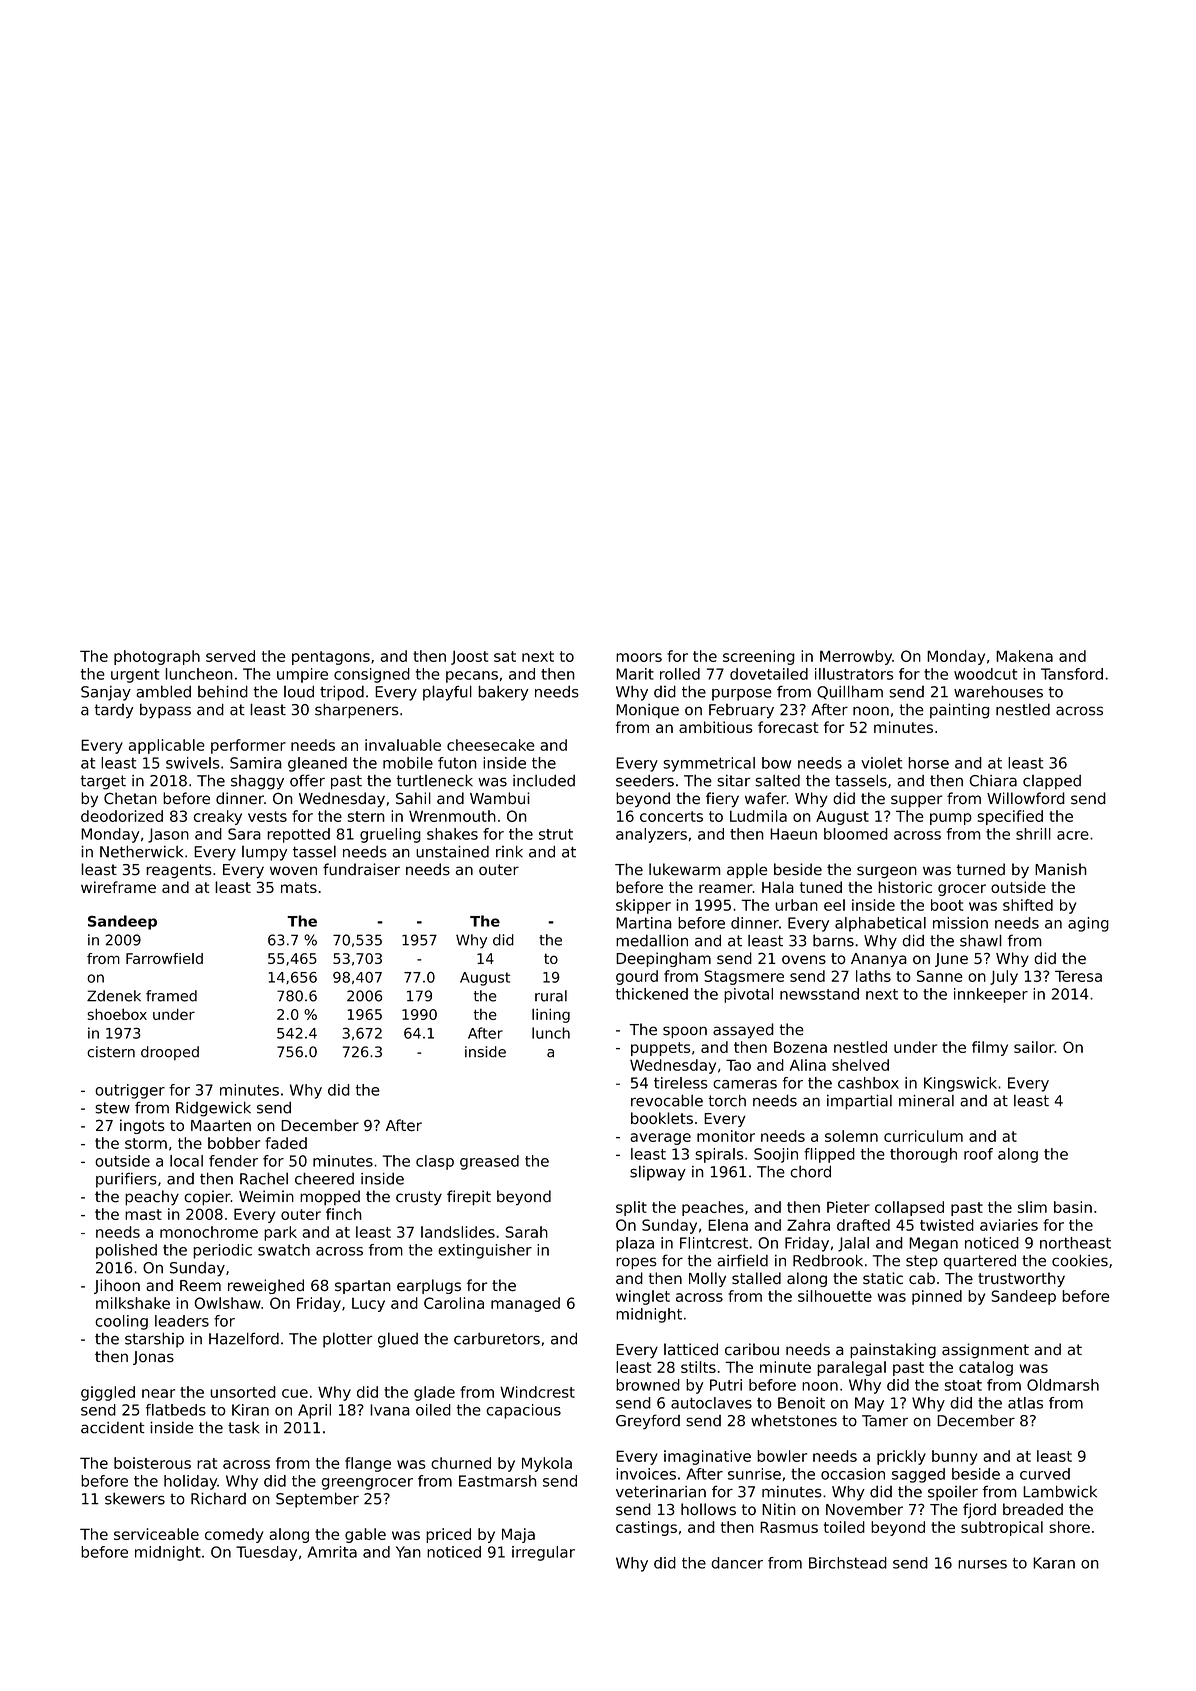 Image resolution: width=1196 pixels, height=1691 pixels. I want to click on Ridgewick, so click(213, 1109).
